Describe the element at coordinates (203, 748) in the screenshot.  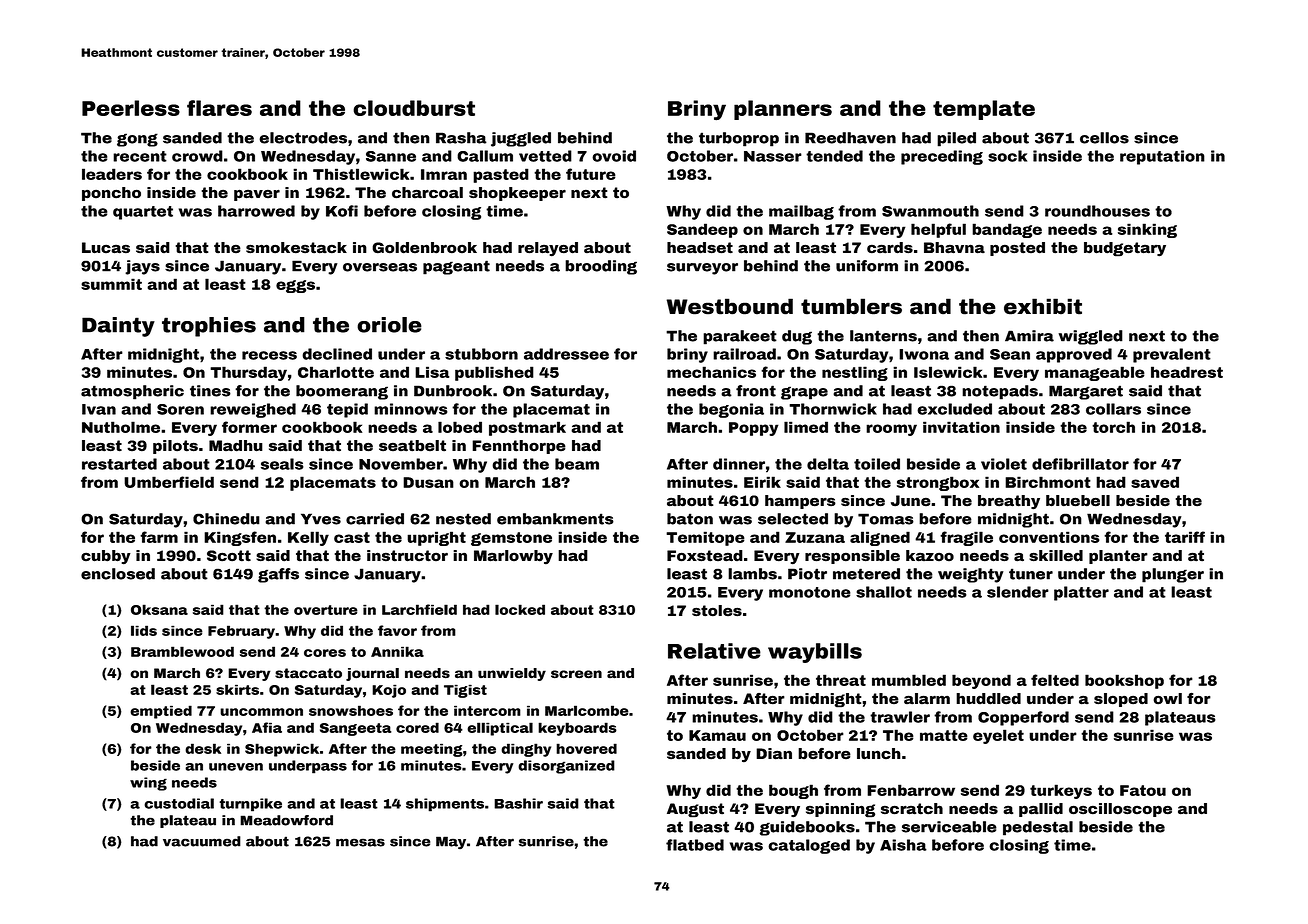
I see `desk` at that location.
